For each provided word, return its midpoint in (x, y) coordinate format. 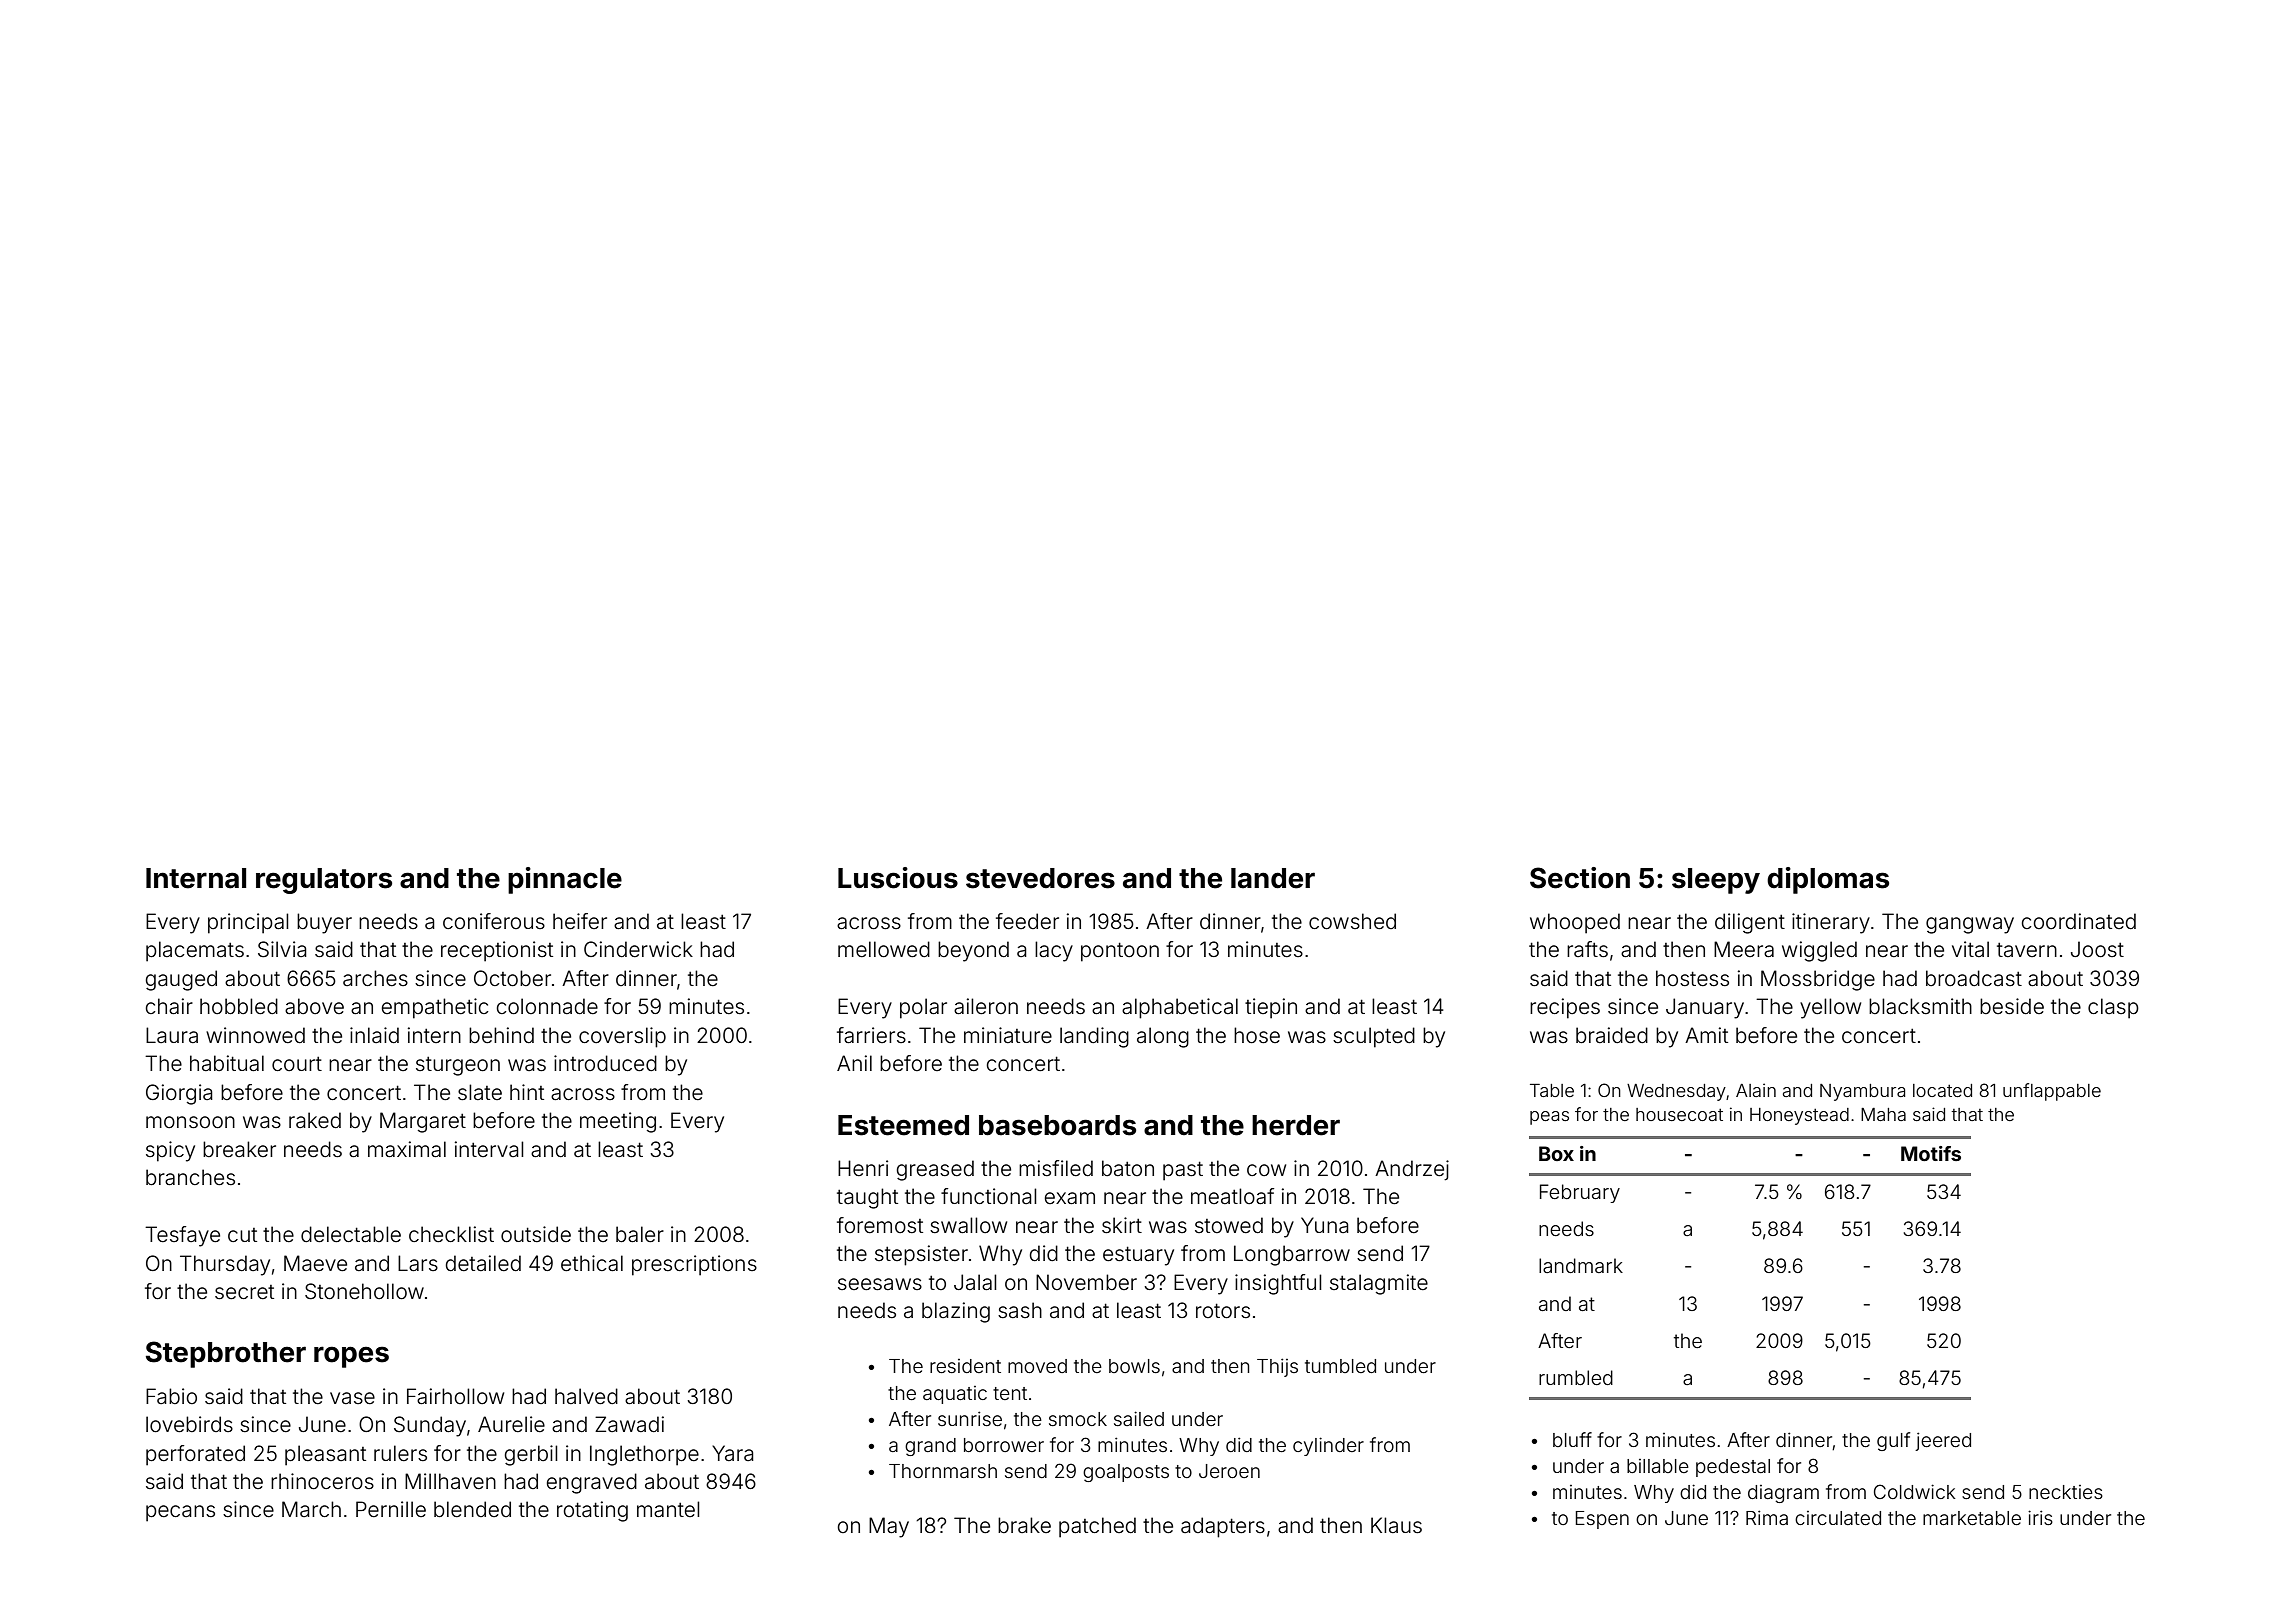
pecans (180, 1513)
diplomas (1828, 880)
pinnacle (565, 880)
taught (867, 1198)
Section (1580, 878)
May (889, 1527)
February (1580, 1193)
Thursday (225, 1265)
